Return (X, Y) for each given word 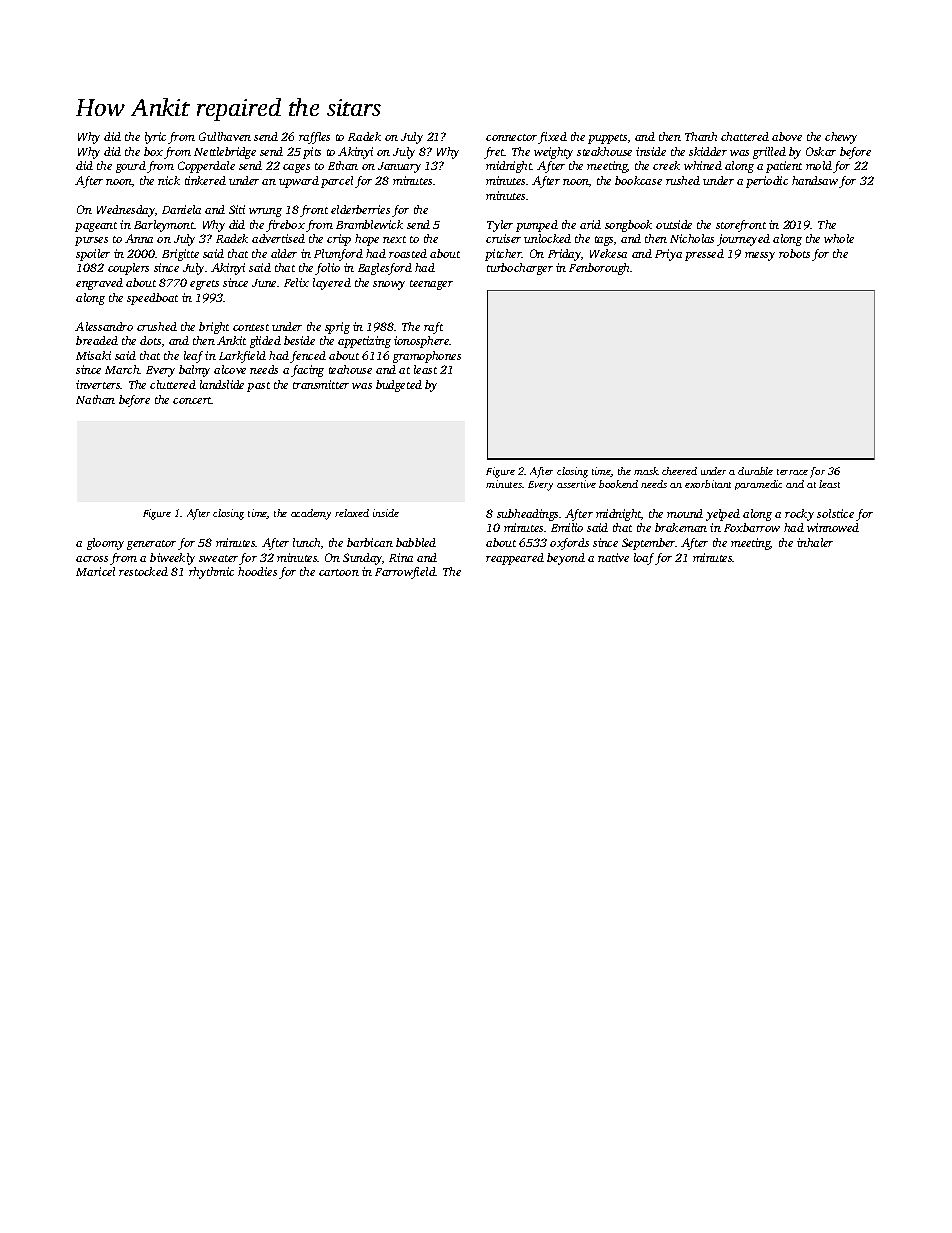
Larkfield (242, 357)
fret (494, 153)
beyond (566, 559)
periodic (767, 182)
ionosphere (422, 342)
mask (646, 471)
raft (433, 328)
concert (192, 400)
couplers (128, 269)
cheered (679, 471)
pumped (537, 226)
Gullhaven (225, 136)
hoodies (257, 571)
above (787, 136)
